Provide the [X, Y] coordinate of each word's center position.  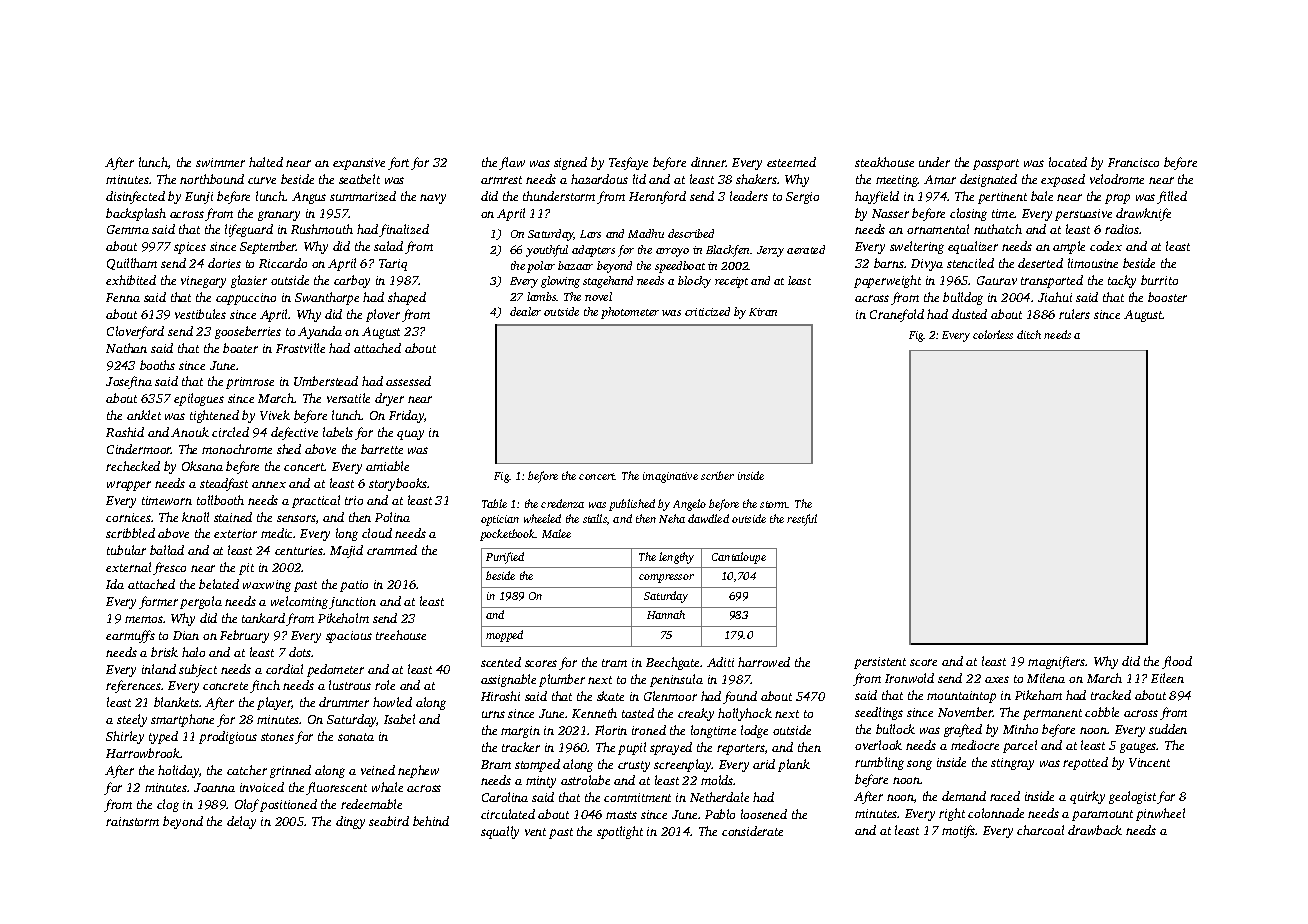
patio [354, 586]
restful [802, 520]
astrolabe [585, 780]
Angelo [689, 505]
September [268, 247]
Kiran [763, 312]
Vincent [1149, 762]
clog [168, 805]
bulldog [963, 298]
